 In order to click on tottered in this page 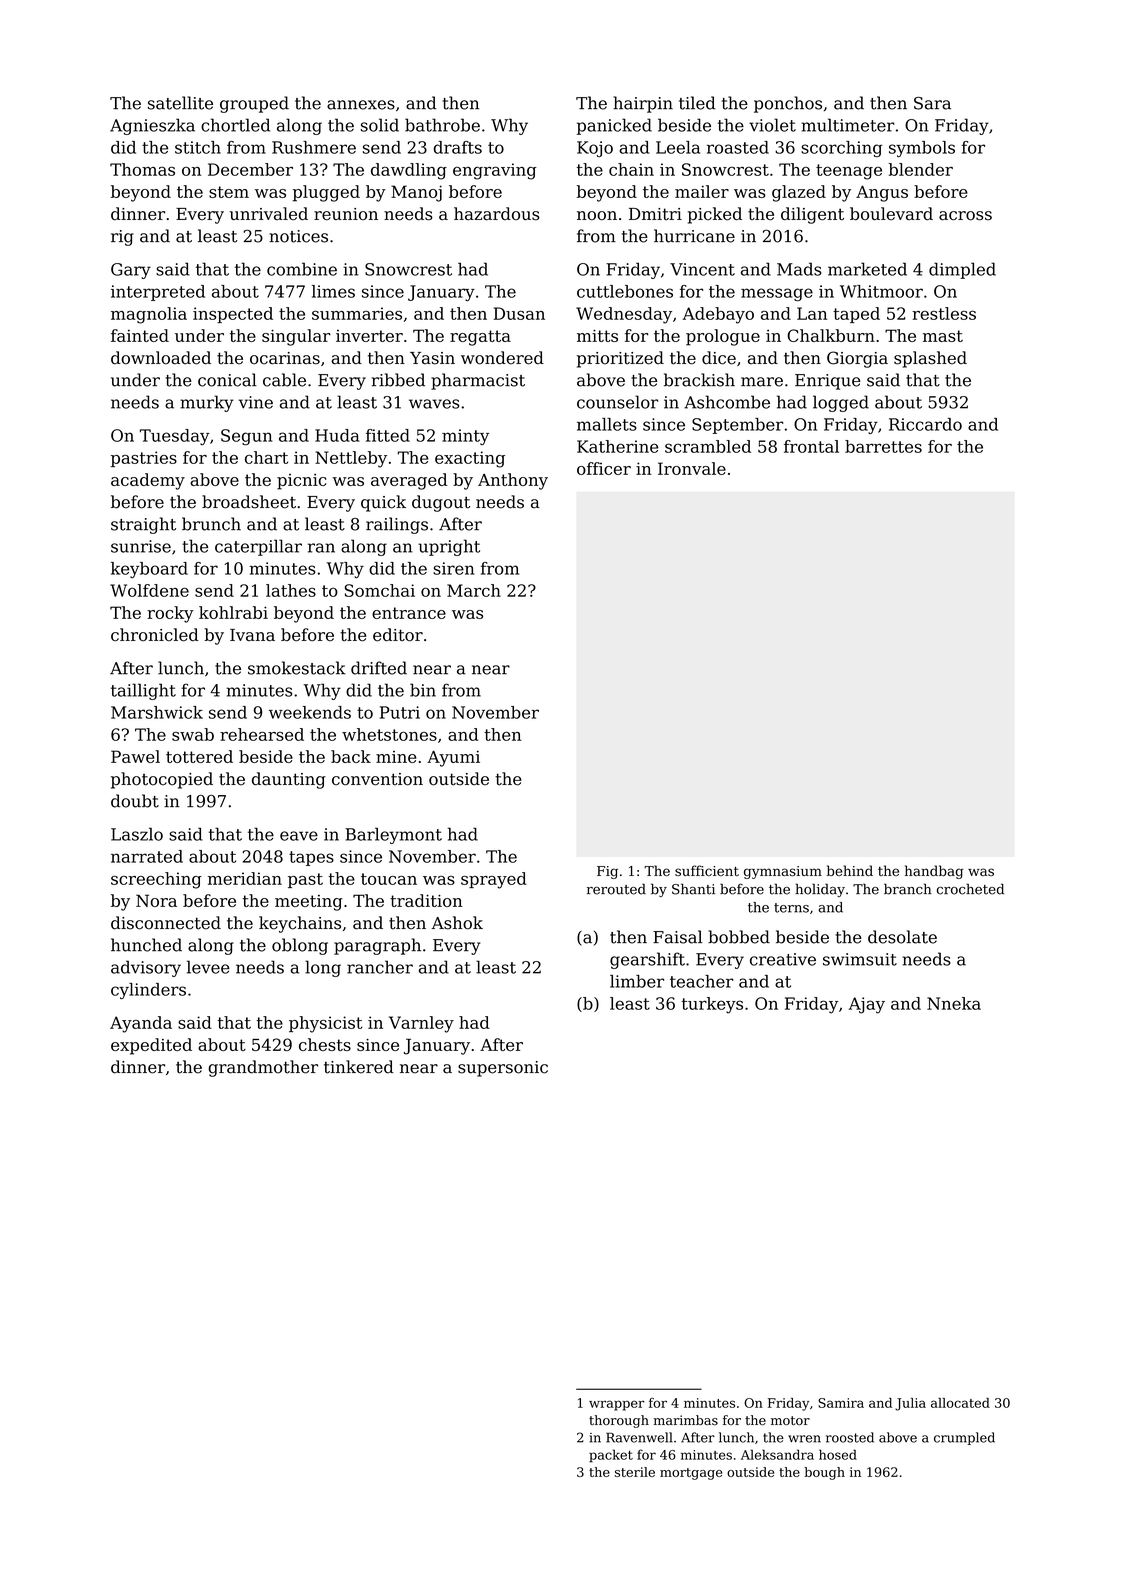, I will do `click(199, 756)`.
